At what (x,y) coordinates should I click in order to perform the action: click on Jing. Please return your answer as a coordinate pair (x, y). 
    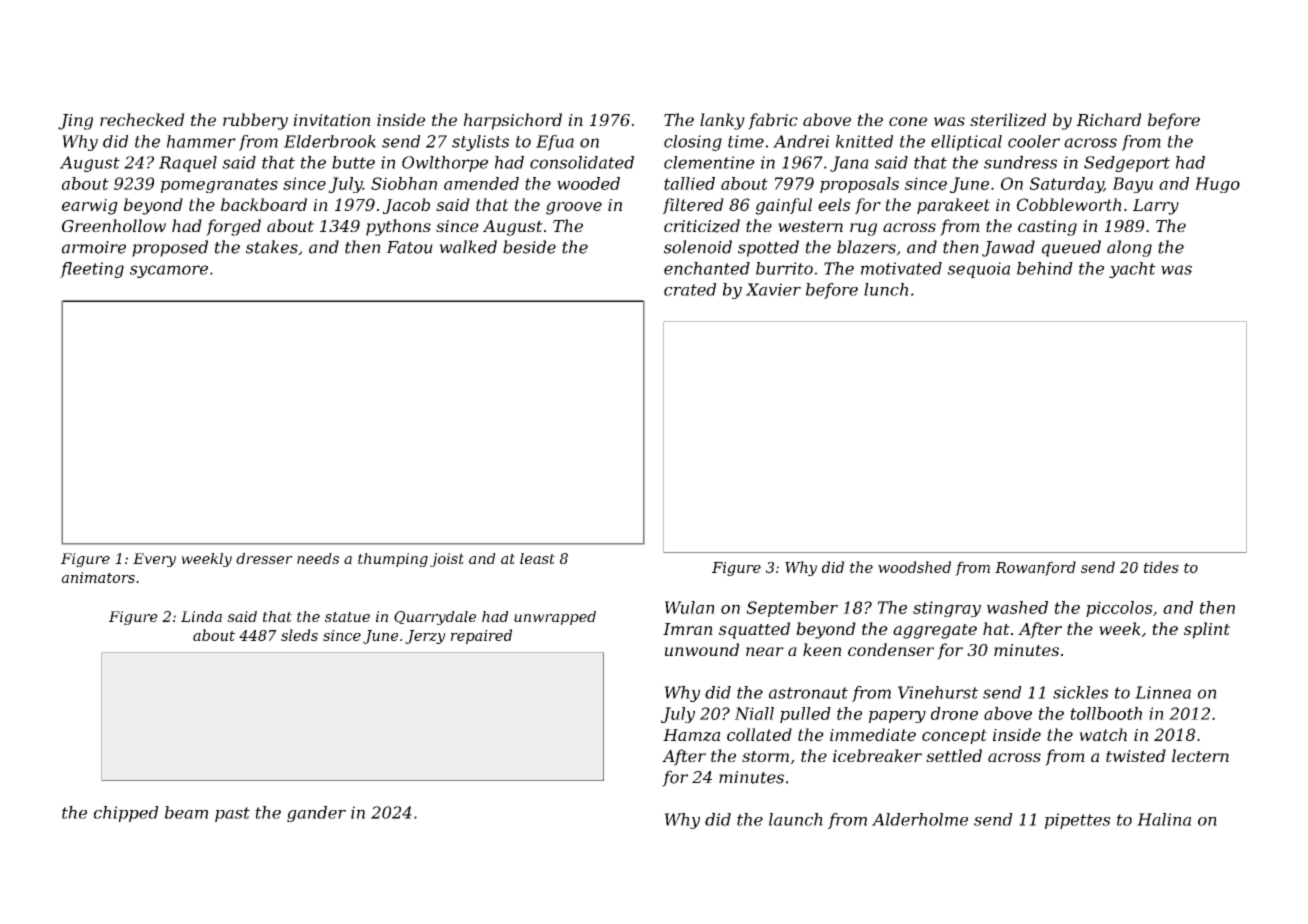
    Looking at the image, I should click on (75, 122).
